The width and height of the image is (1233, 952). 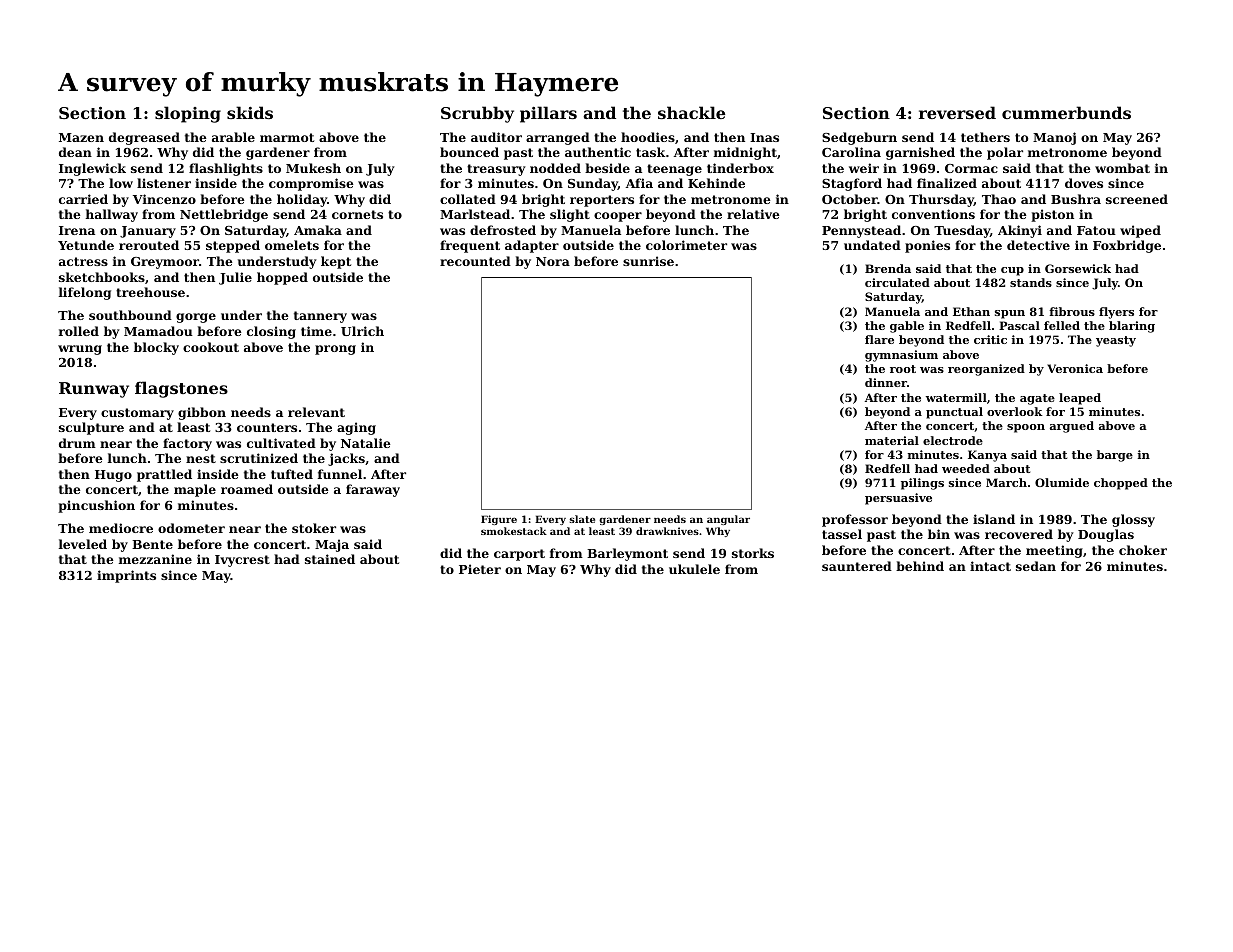 What do you see at coordinates (1038, 245) in the image?
I see `detective` at bounding box center [1038, 245].
